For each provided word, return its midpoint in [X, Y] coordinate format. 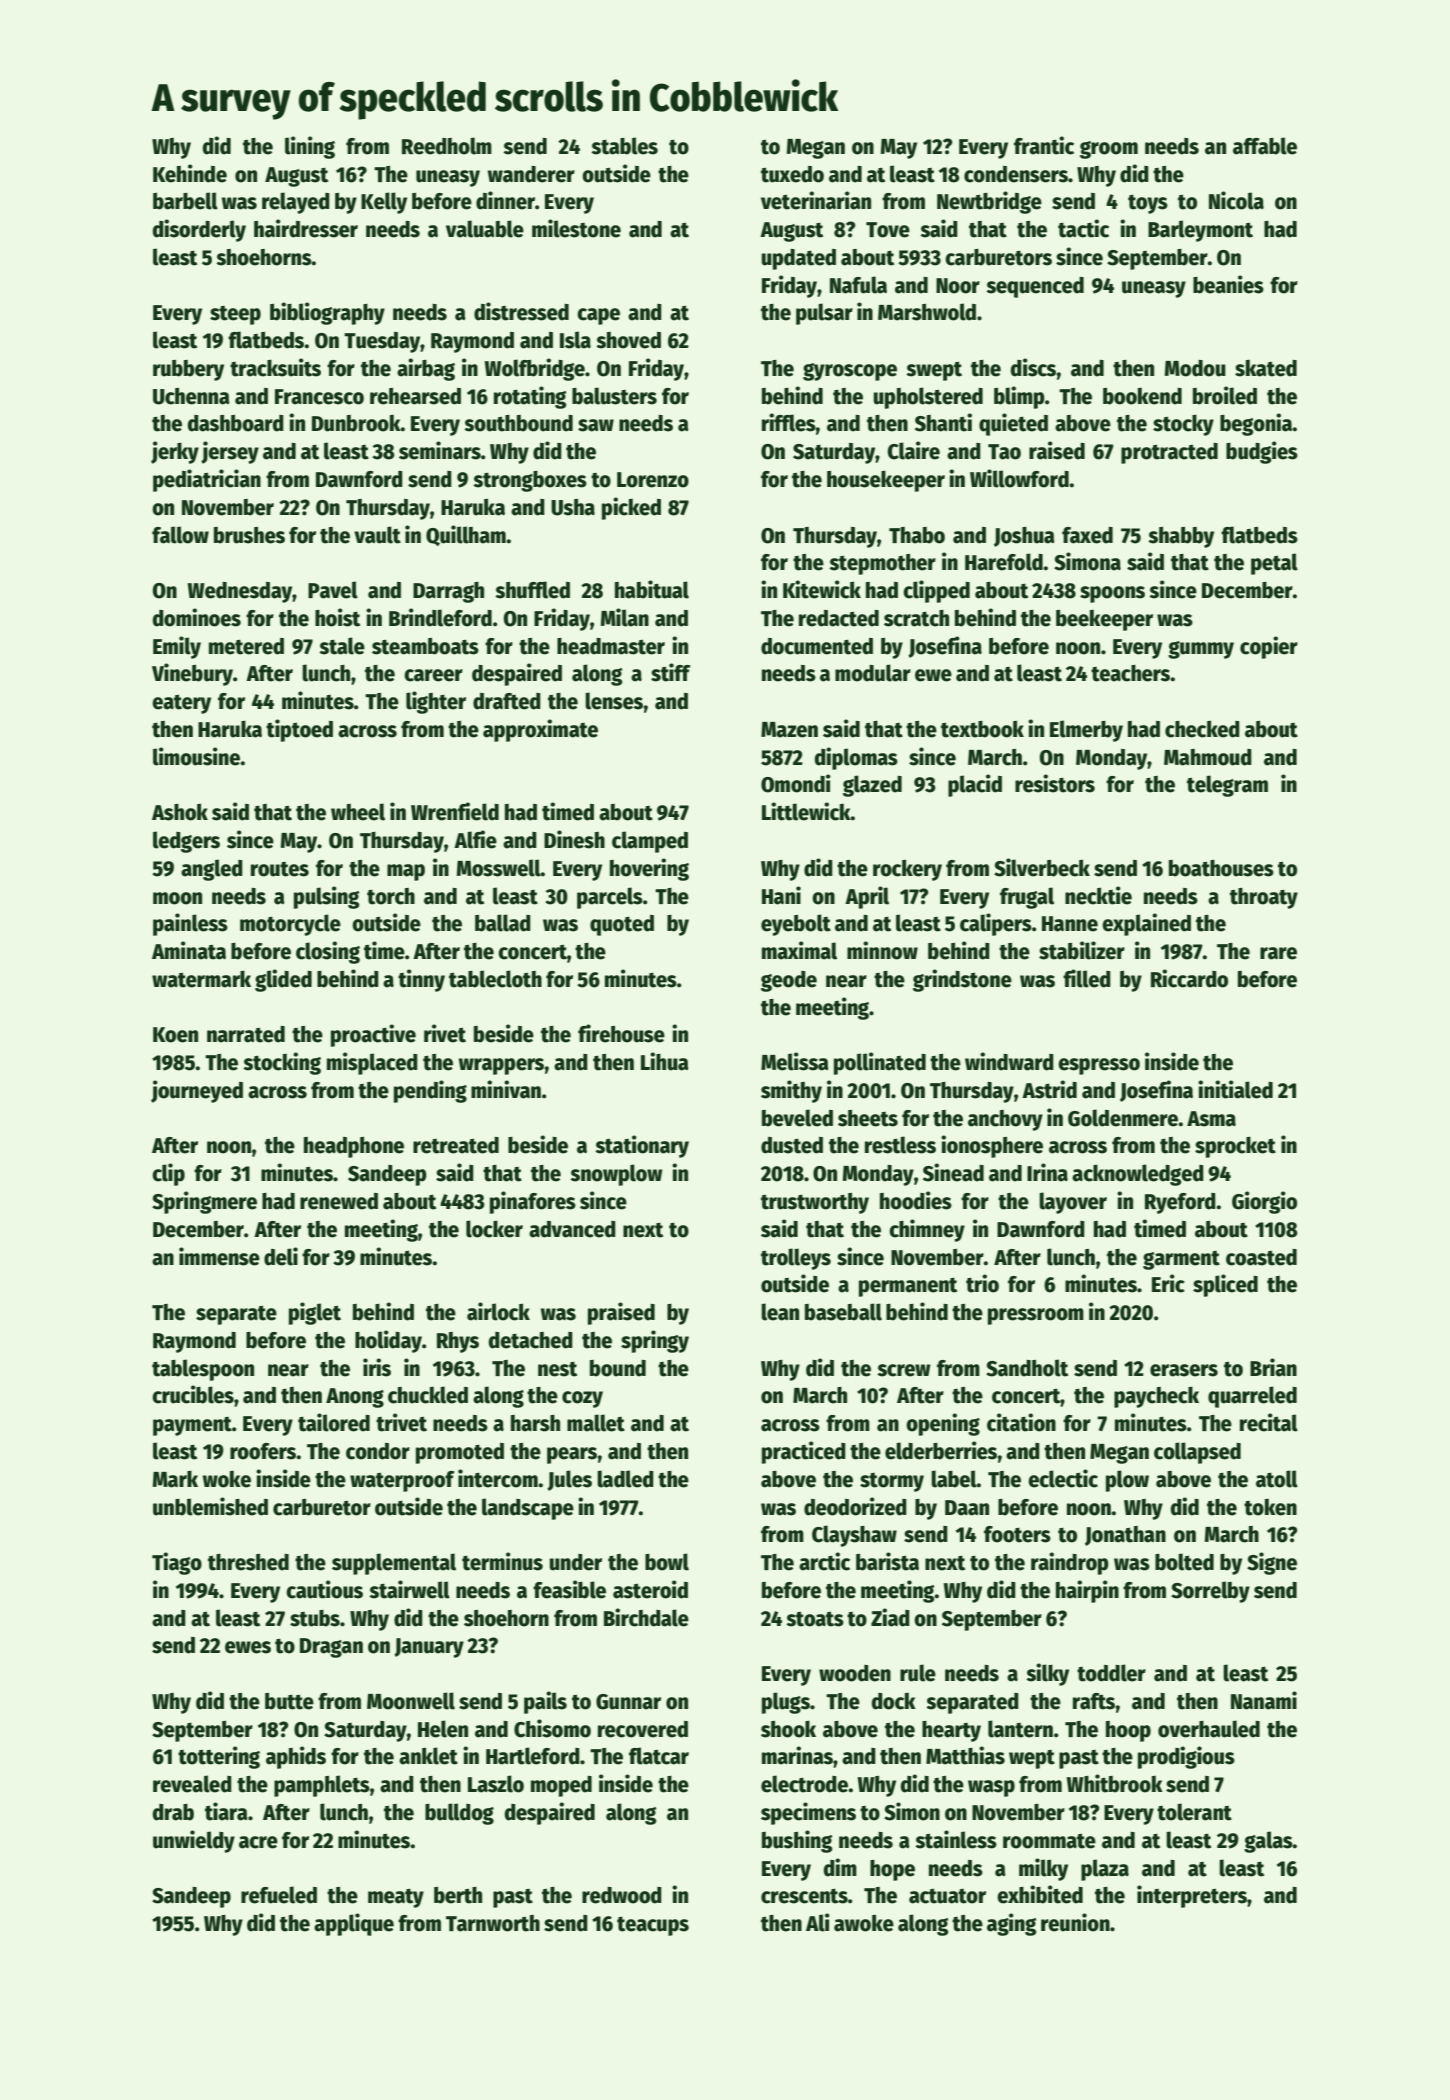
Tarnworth [493, 1923]
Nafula [858, 285]
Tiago [177, 1563]
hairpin [1087, 1591]
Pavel [333, 590]
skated [1266, 368]
